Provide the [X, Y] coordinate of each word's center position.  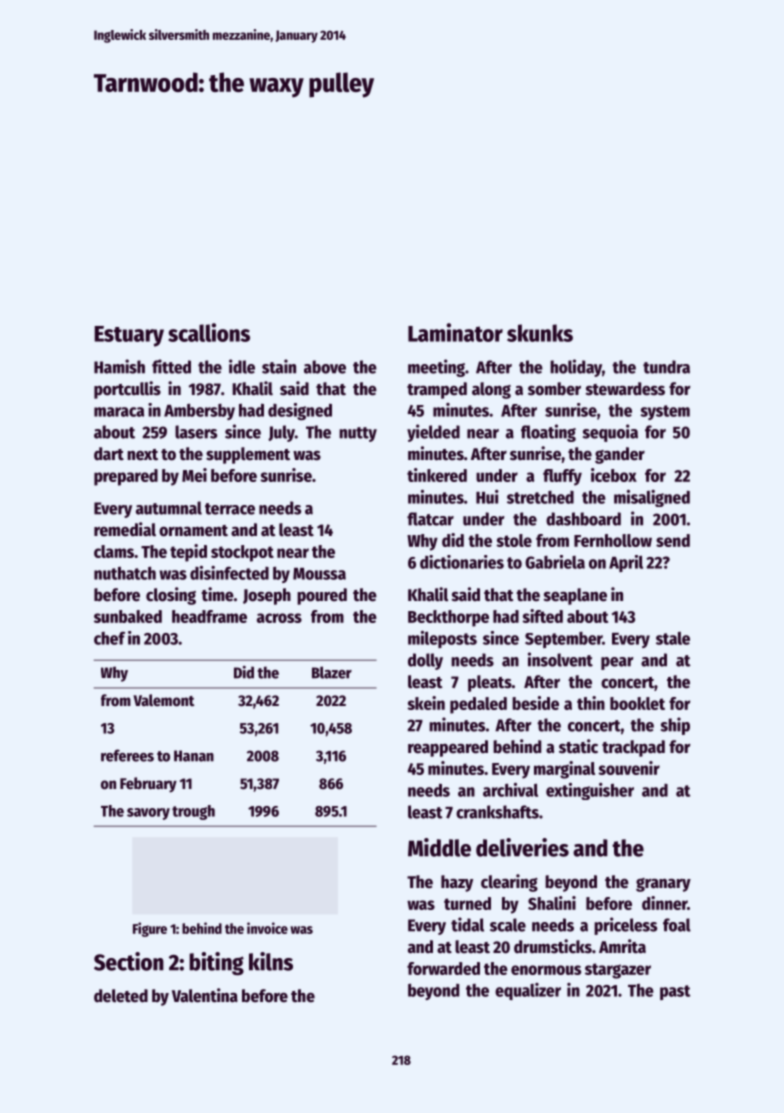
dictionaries [462, 562]
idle [242, 366]
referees [127, 755]
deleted [121, 996]
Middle [439, 847]
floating [548, 433]
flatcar [430, 519]
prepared [126, 477]
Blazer [332, 672]
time [217, 594]
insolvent [560, 659]
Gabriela [555, 562]
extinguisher [590, 791]
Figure [150, 929]
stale [673, 638]
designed [300, 411]
